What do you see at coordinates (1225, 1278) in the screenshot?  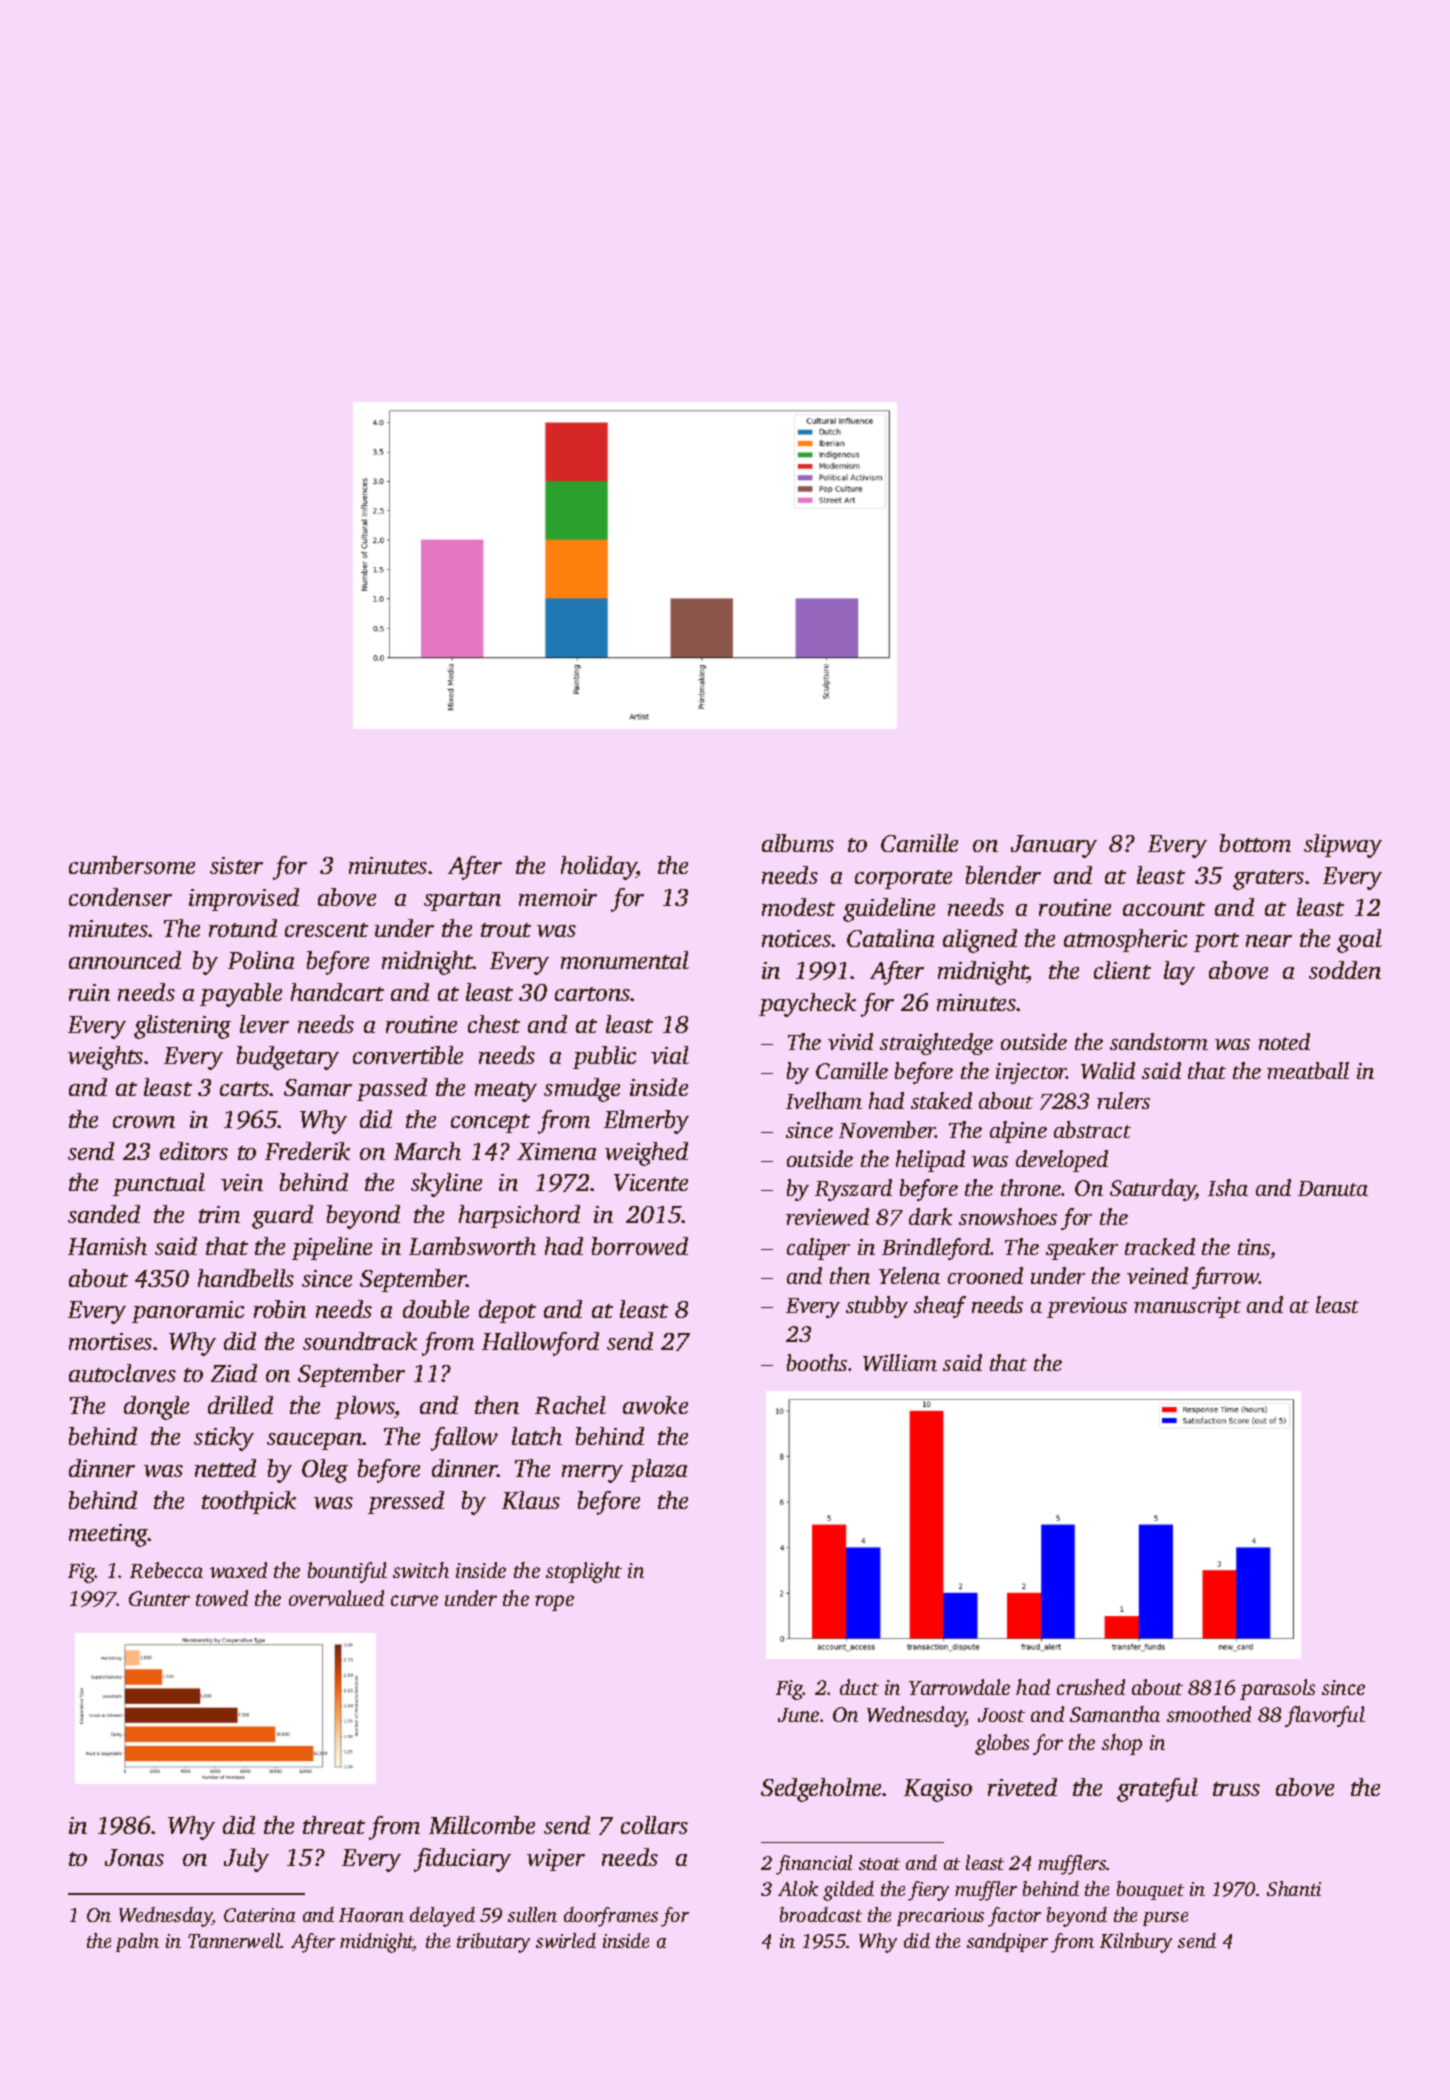 I see `furrow` at bounding box center [1225, 1278].
